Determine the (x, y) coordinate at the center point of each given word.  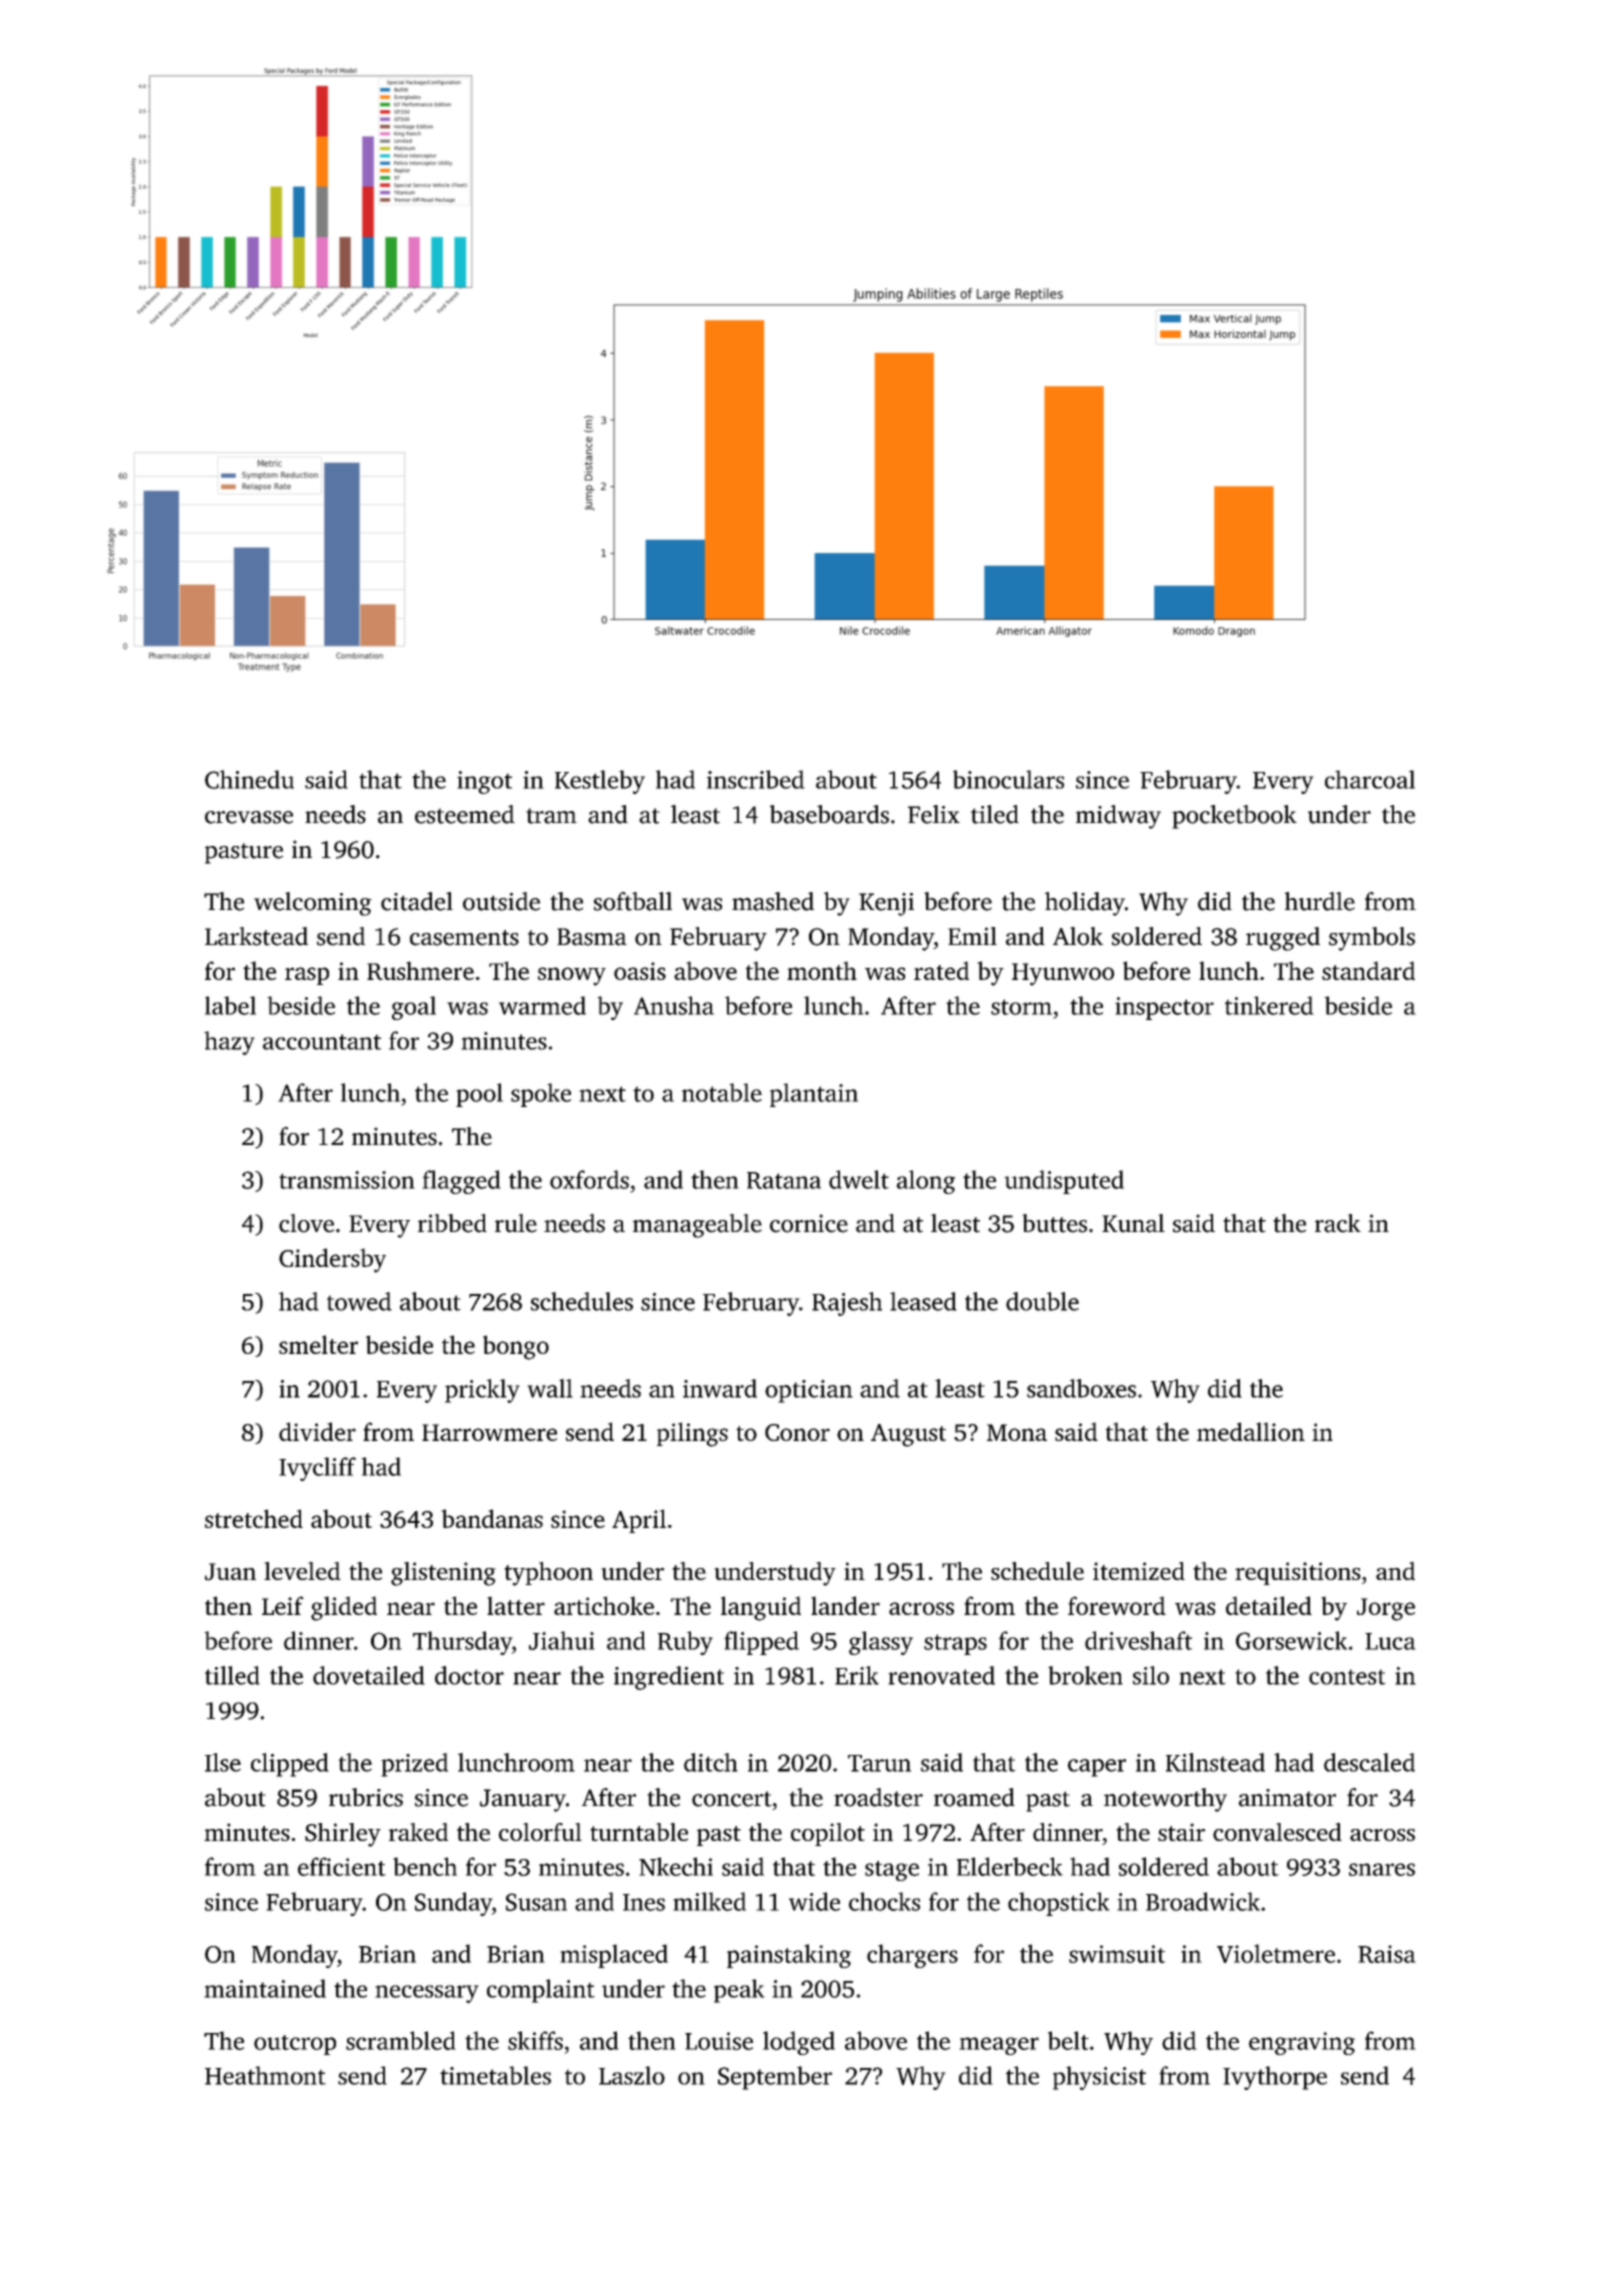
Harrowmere (489, 1432)
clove (306, 1223)
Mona (1017, 1432)
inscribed (756, 779)
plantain (814, 1095)
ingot (484, 782)
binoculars (1008, 779)
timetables (495, 2075)
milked (709, 1901)
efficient (342, 1866)
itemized (1139, 1571)
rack (1338, 1223)
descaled (1369, 1762)
